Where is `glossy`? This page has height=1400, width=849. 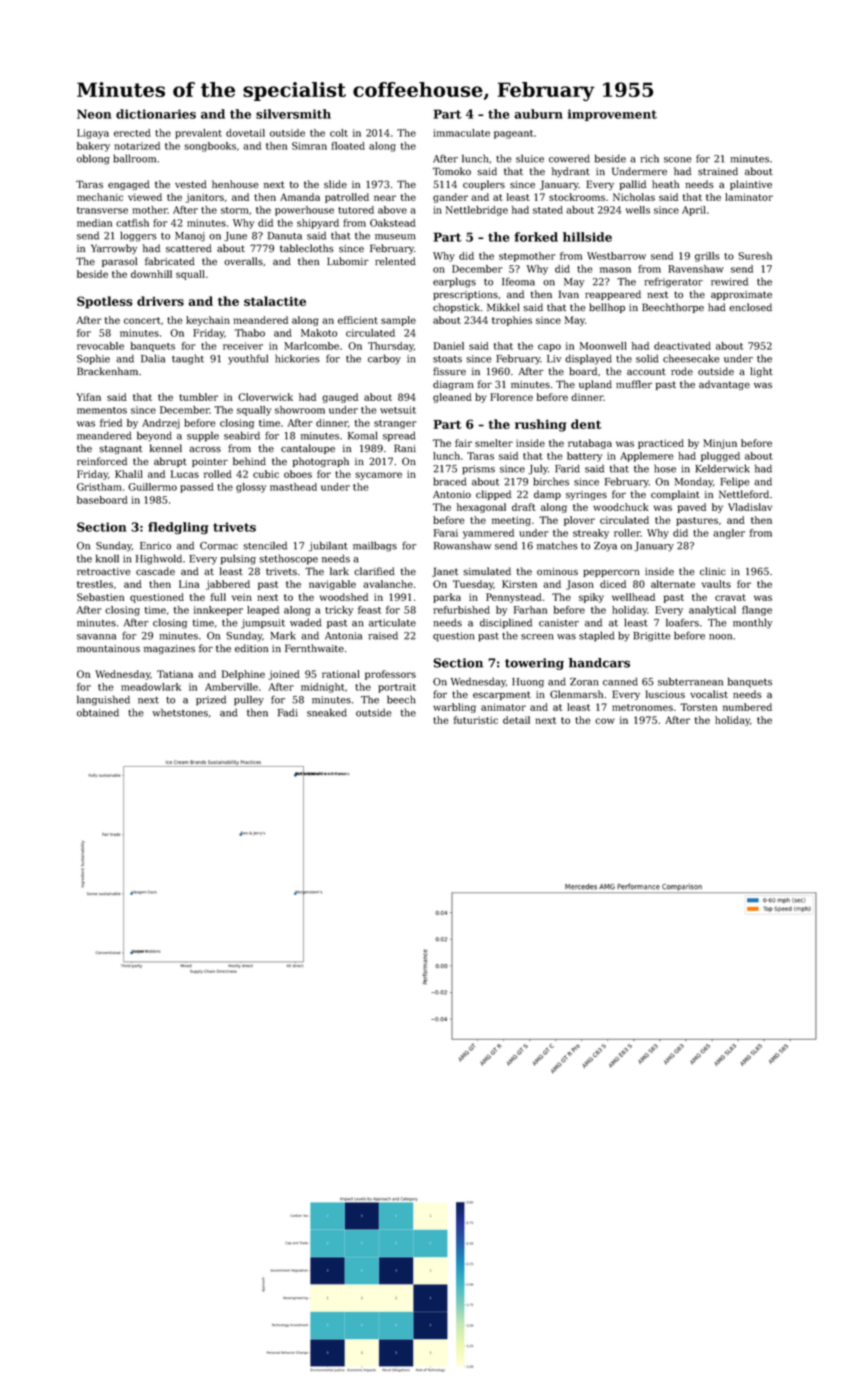
glossy is located at coordinates (251, 488).
